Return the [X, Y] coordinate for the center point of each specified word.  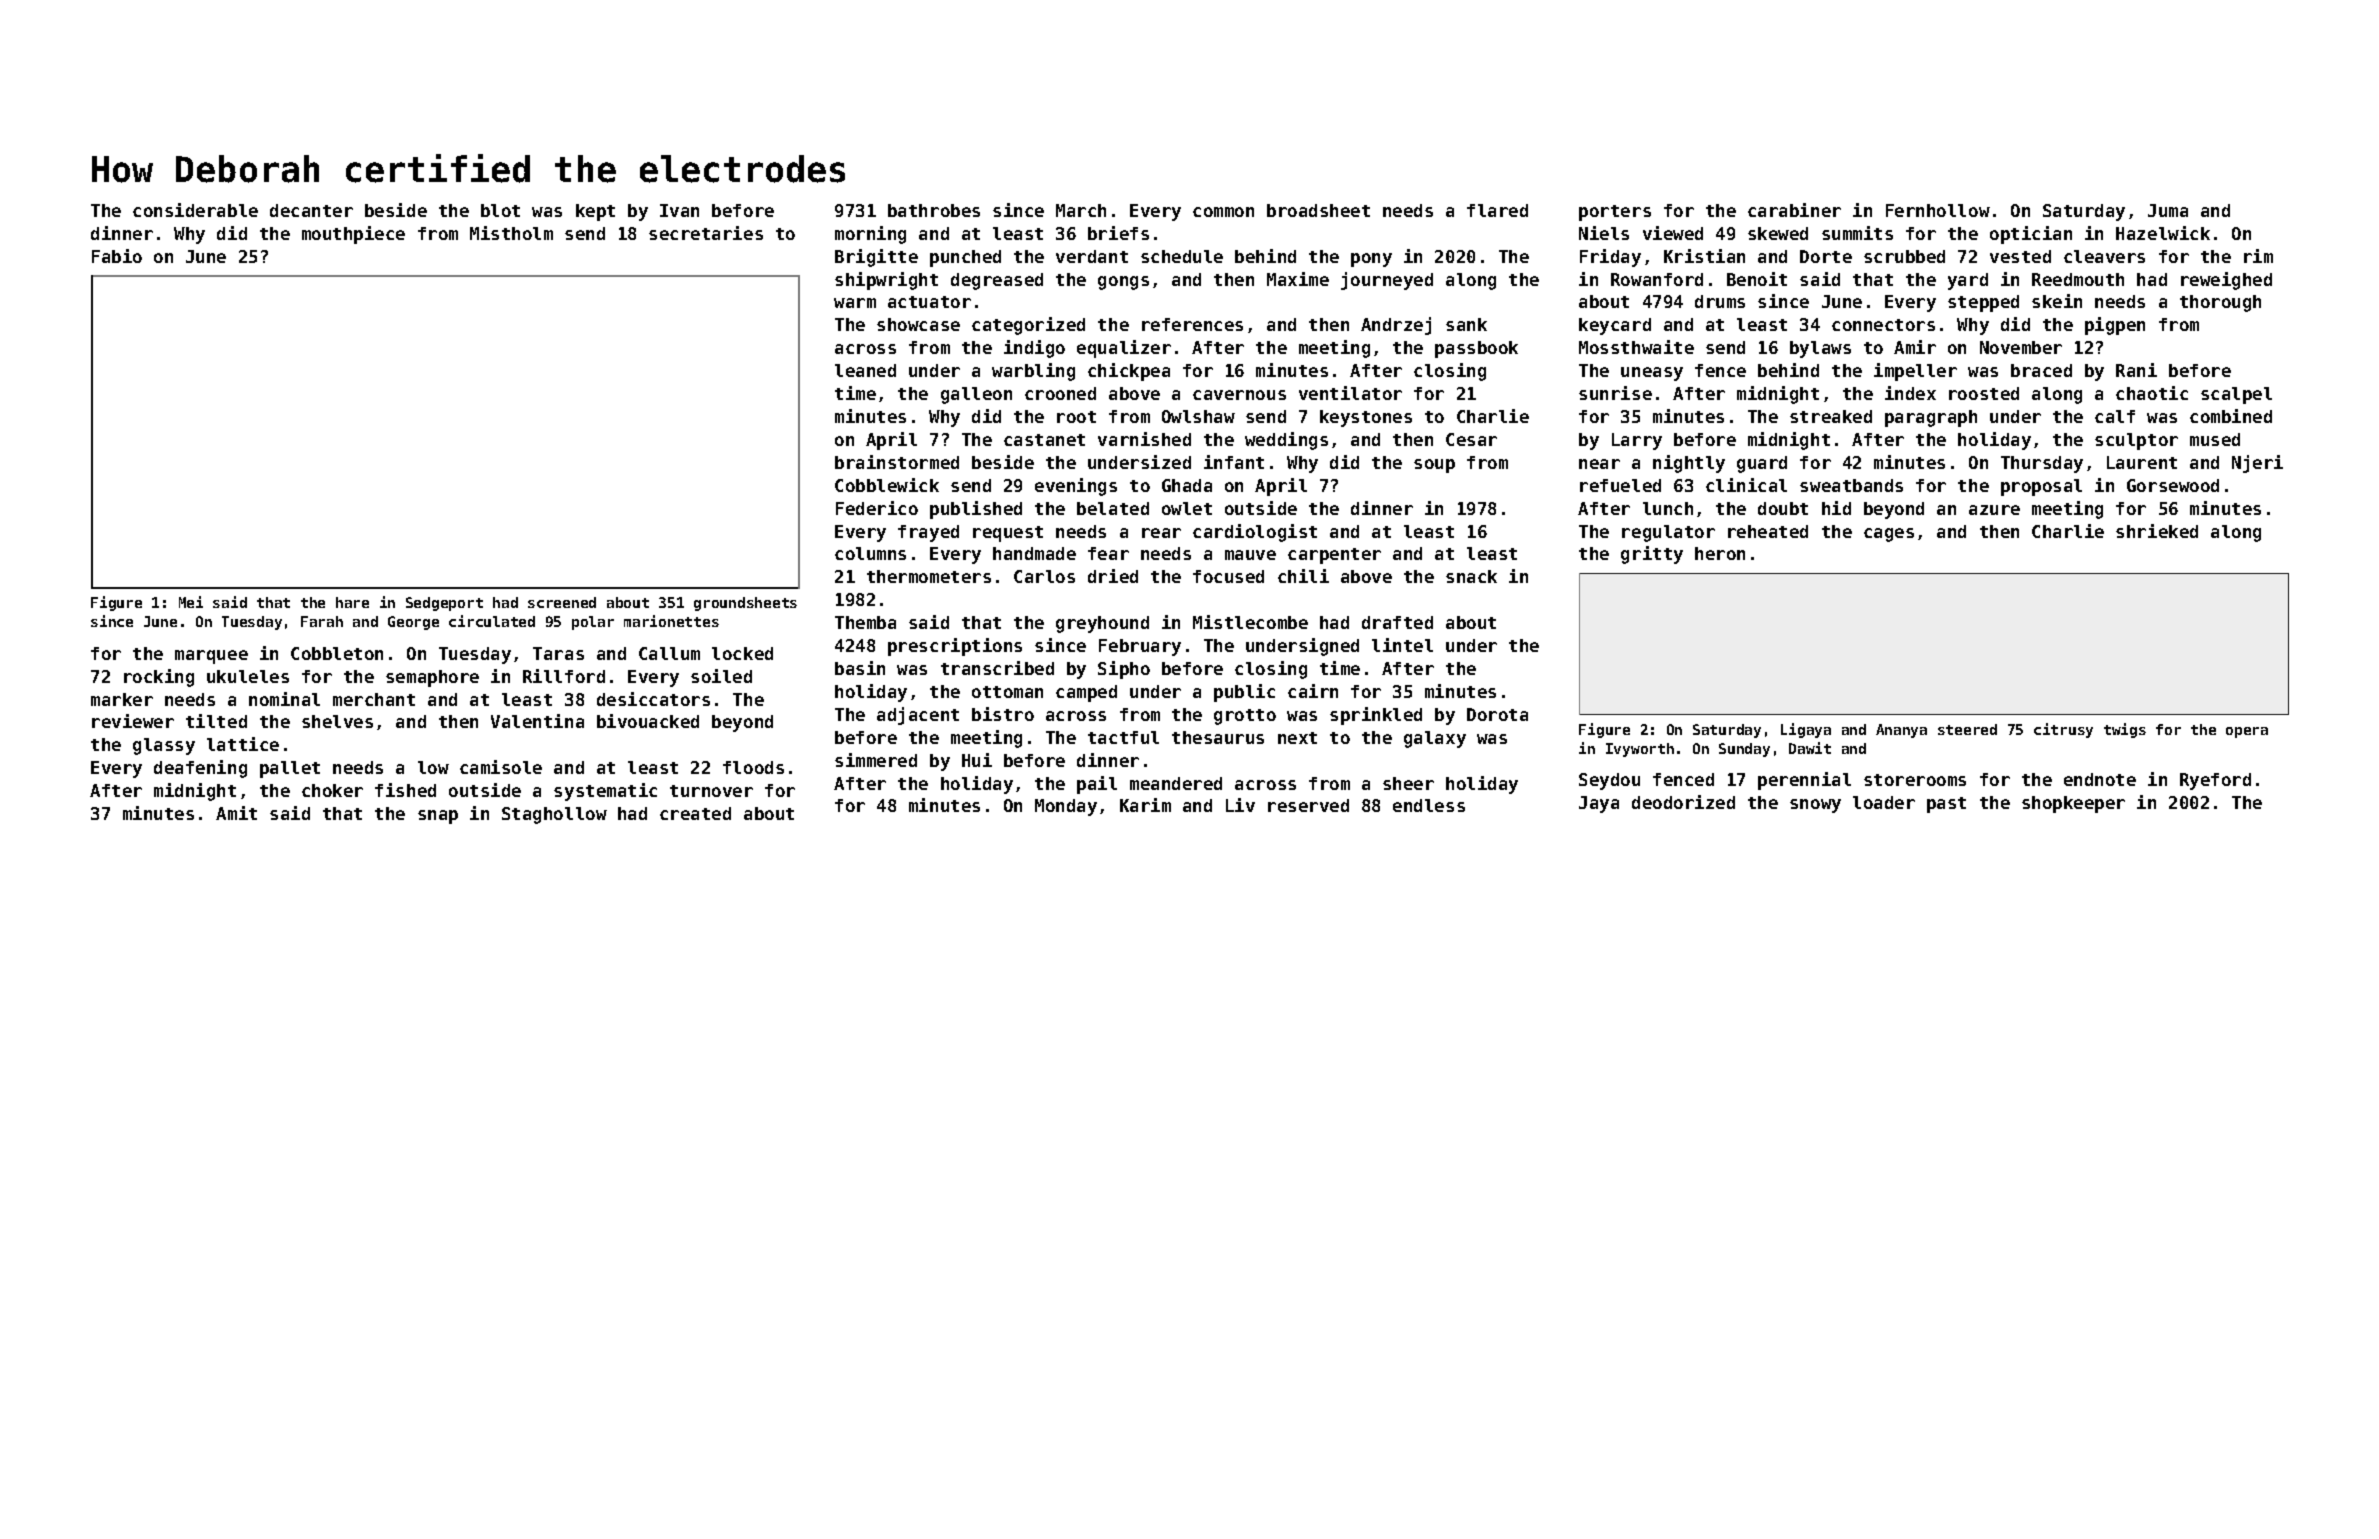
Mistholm [511, 233]
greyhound [1102, 624]
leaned [865, 370]
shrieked [2157, 531]
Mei [191, 602]
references [1192, 324]
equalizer [1124, 349]
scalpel [2236, 395]
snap [438, 817]
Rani [2136, 370]
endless [1429, 805]
